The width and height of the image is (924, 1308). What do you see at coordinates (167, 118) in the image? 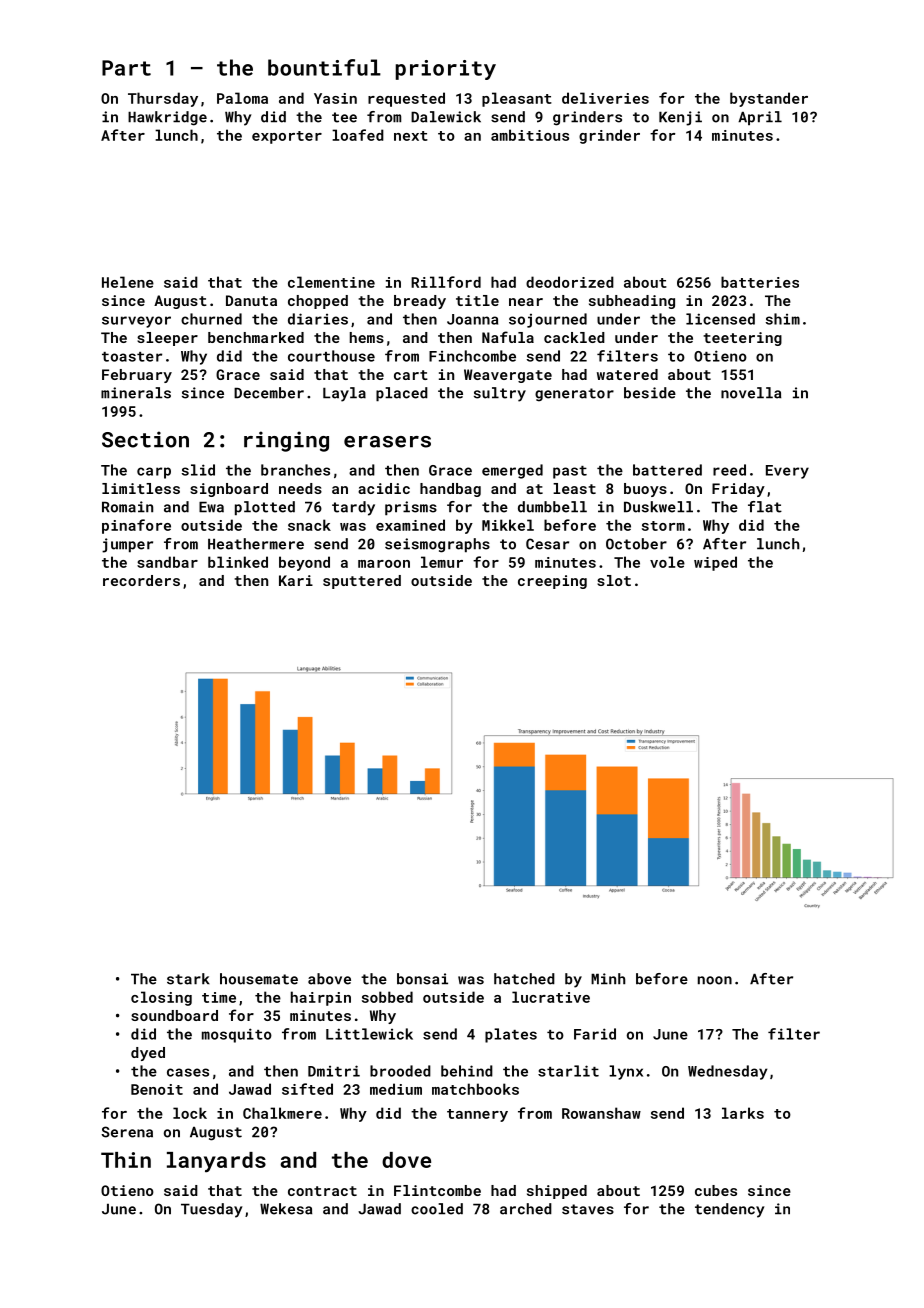
I see `Hawkridge` at bounding box center [167, 118].
